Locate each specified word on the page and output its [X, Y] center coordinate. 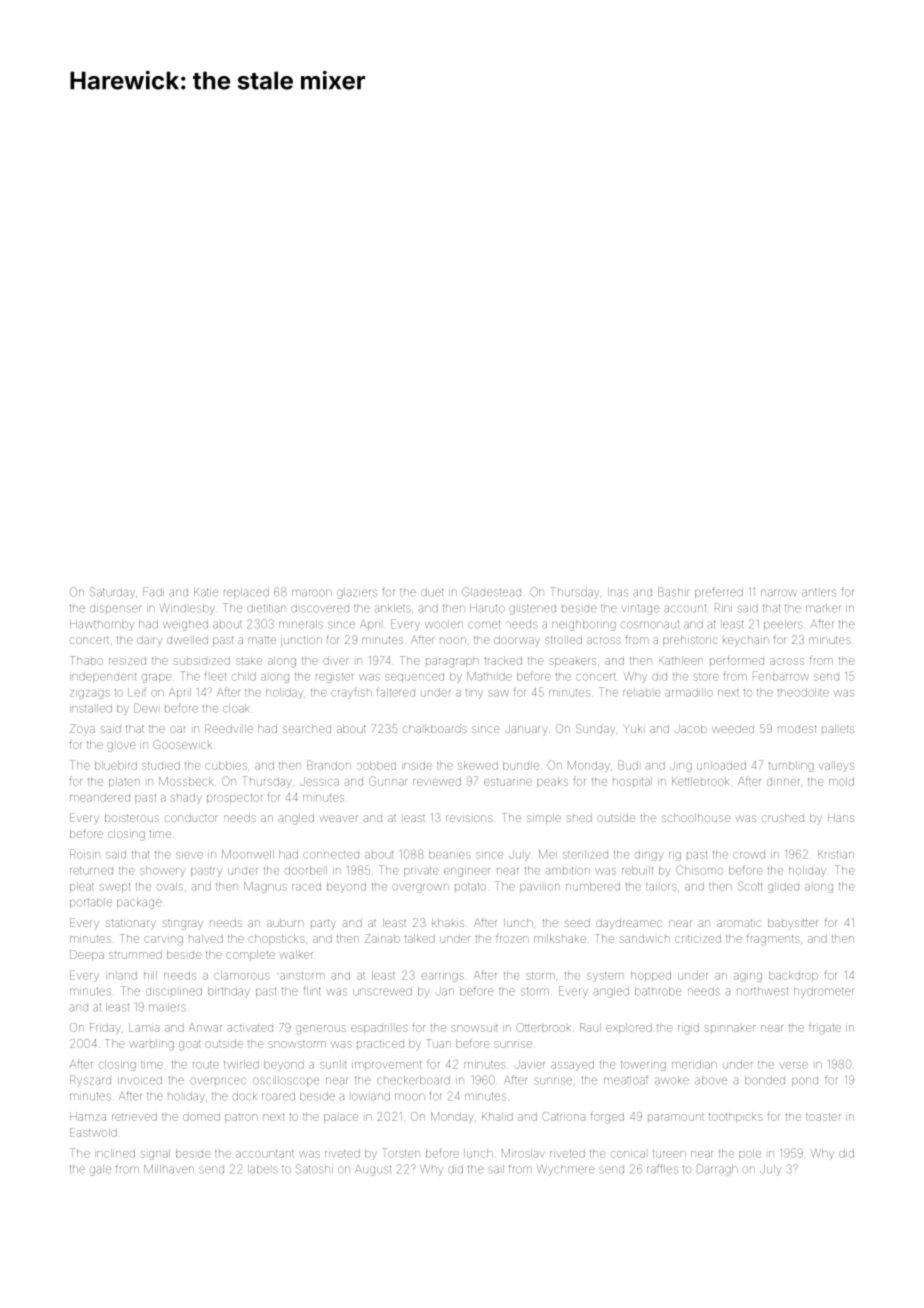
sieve [189, 855]
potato [470, 887]
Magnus [265, 887]
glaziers [357, 593]
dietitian [266, 608]
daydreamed [629, 924]
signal [155, 1154]
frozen [512, 938]
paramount [676, 1117]
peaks [552, 782]
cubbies [226, 765]
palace [341, 1118]
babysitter [793, 924]
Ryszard [90, 1081]
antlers [819, 593]
